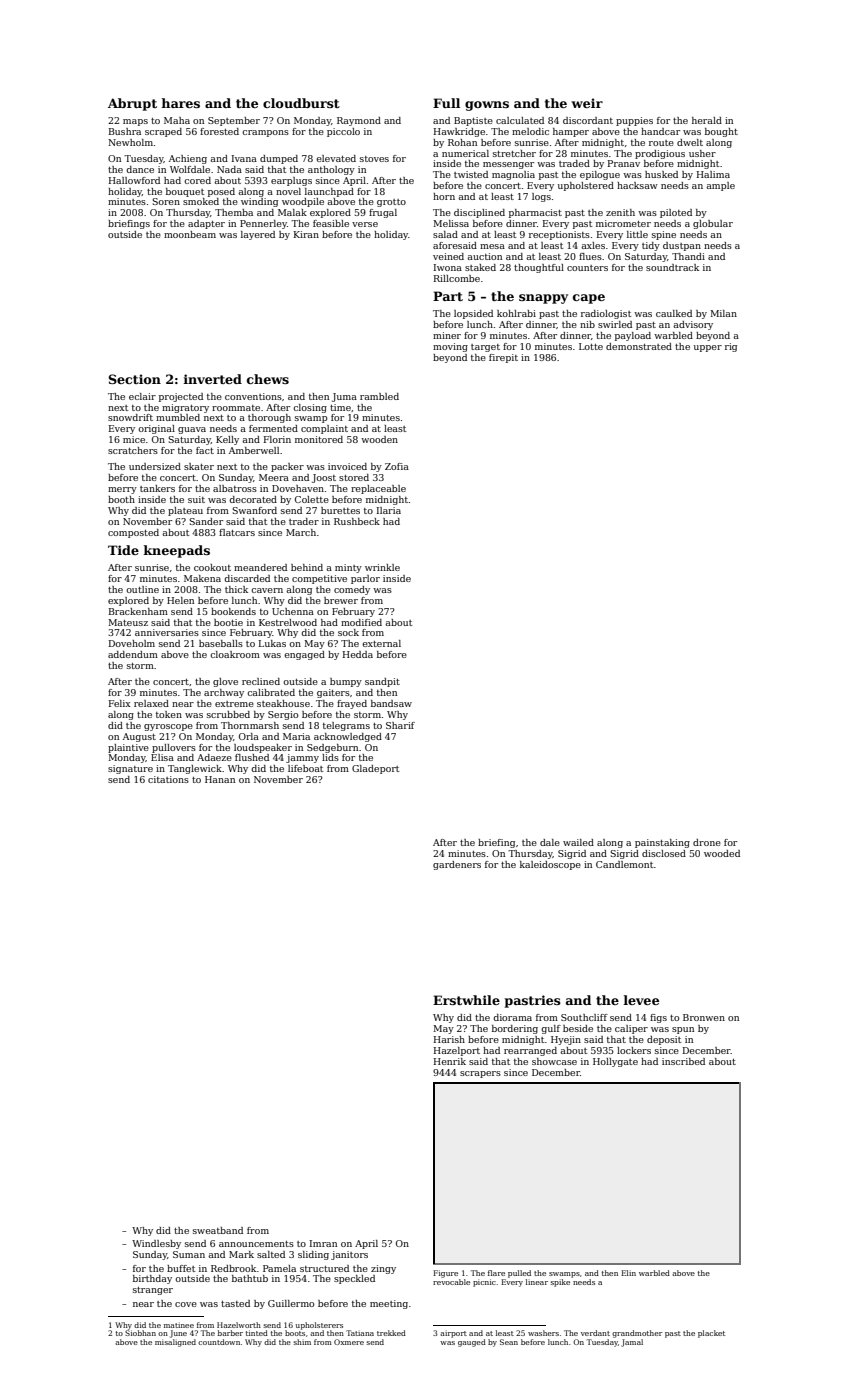  What do you see at coordinates (301, 103) in the document?
I see `cloudburst` at bounding box center [301, 103].
